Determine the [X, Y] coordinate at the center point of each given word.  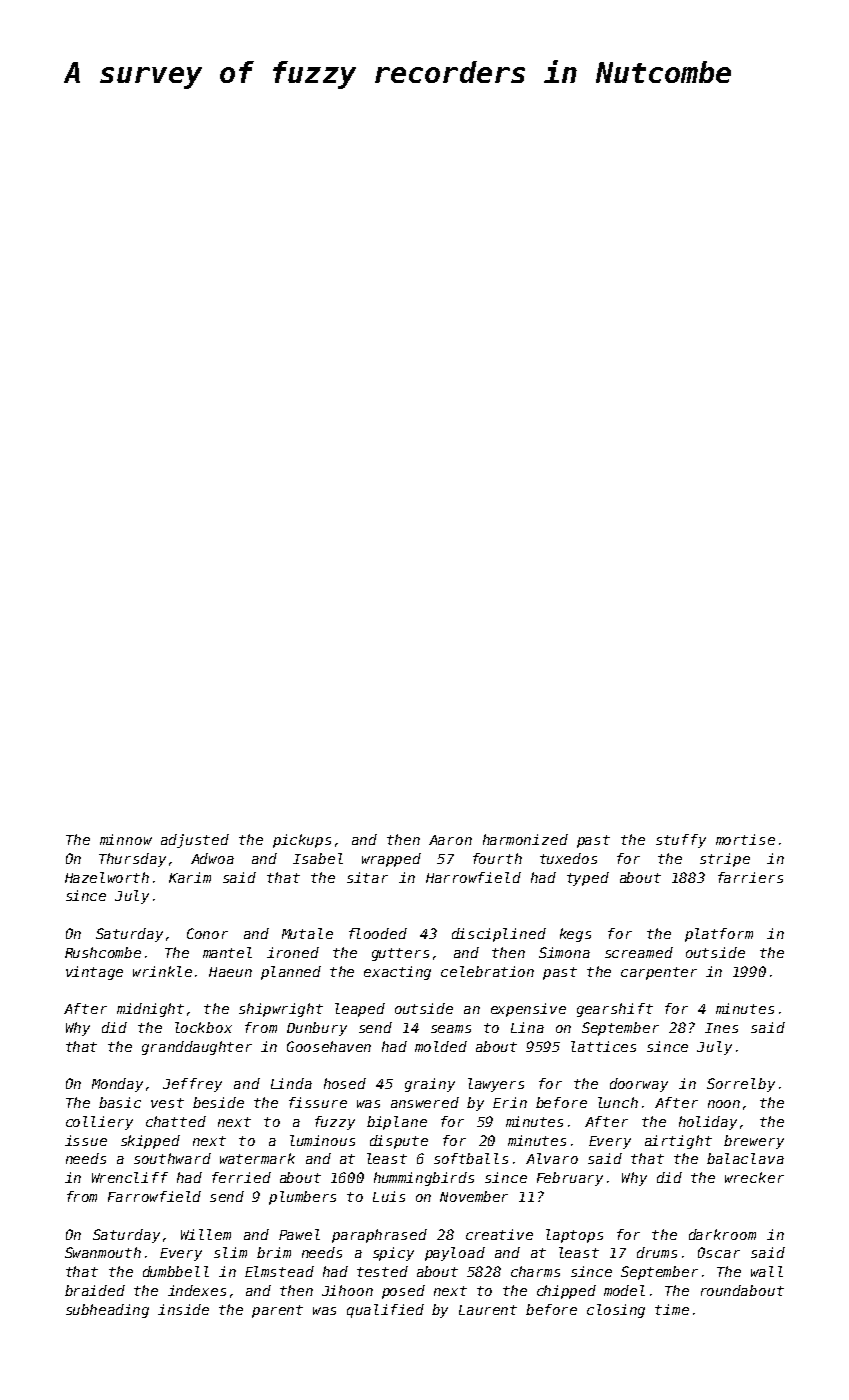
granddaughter [197, 1048]
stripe [725, 860]
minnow [126, 839]
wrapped [391, 860]
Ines [721, 1028]
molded [441, 1046]
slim [230, 1252]
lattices [603, 1046]
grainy [430, 1085]
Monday [117, 1085]
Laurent [488, 1310]
